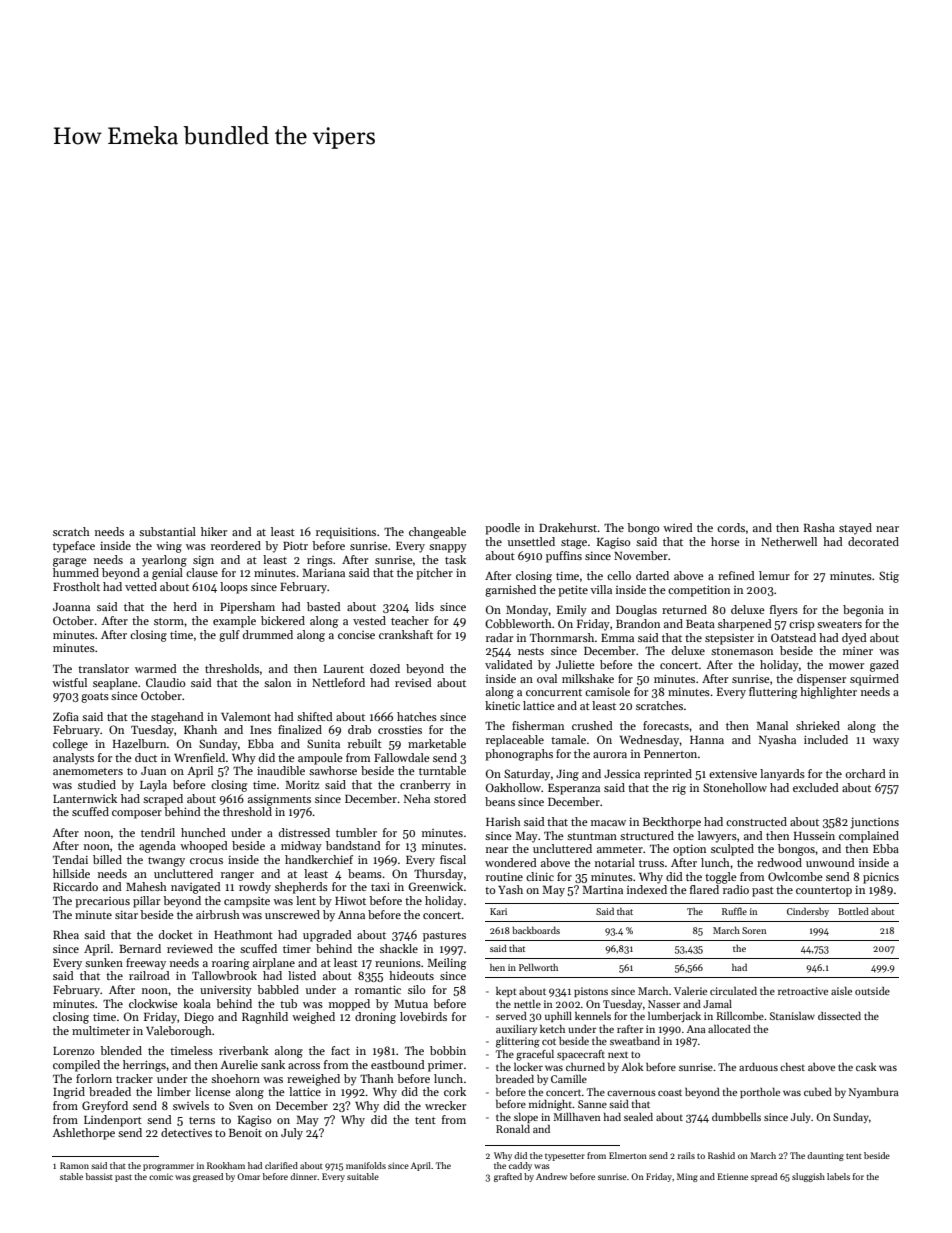 This image has width=952, height=1233. What do you see at coordinates (169, 621) in the image?
I see `storm` at bounding box center [169, 621].
